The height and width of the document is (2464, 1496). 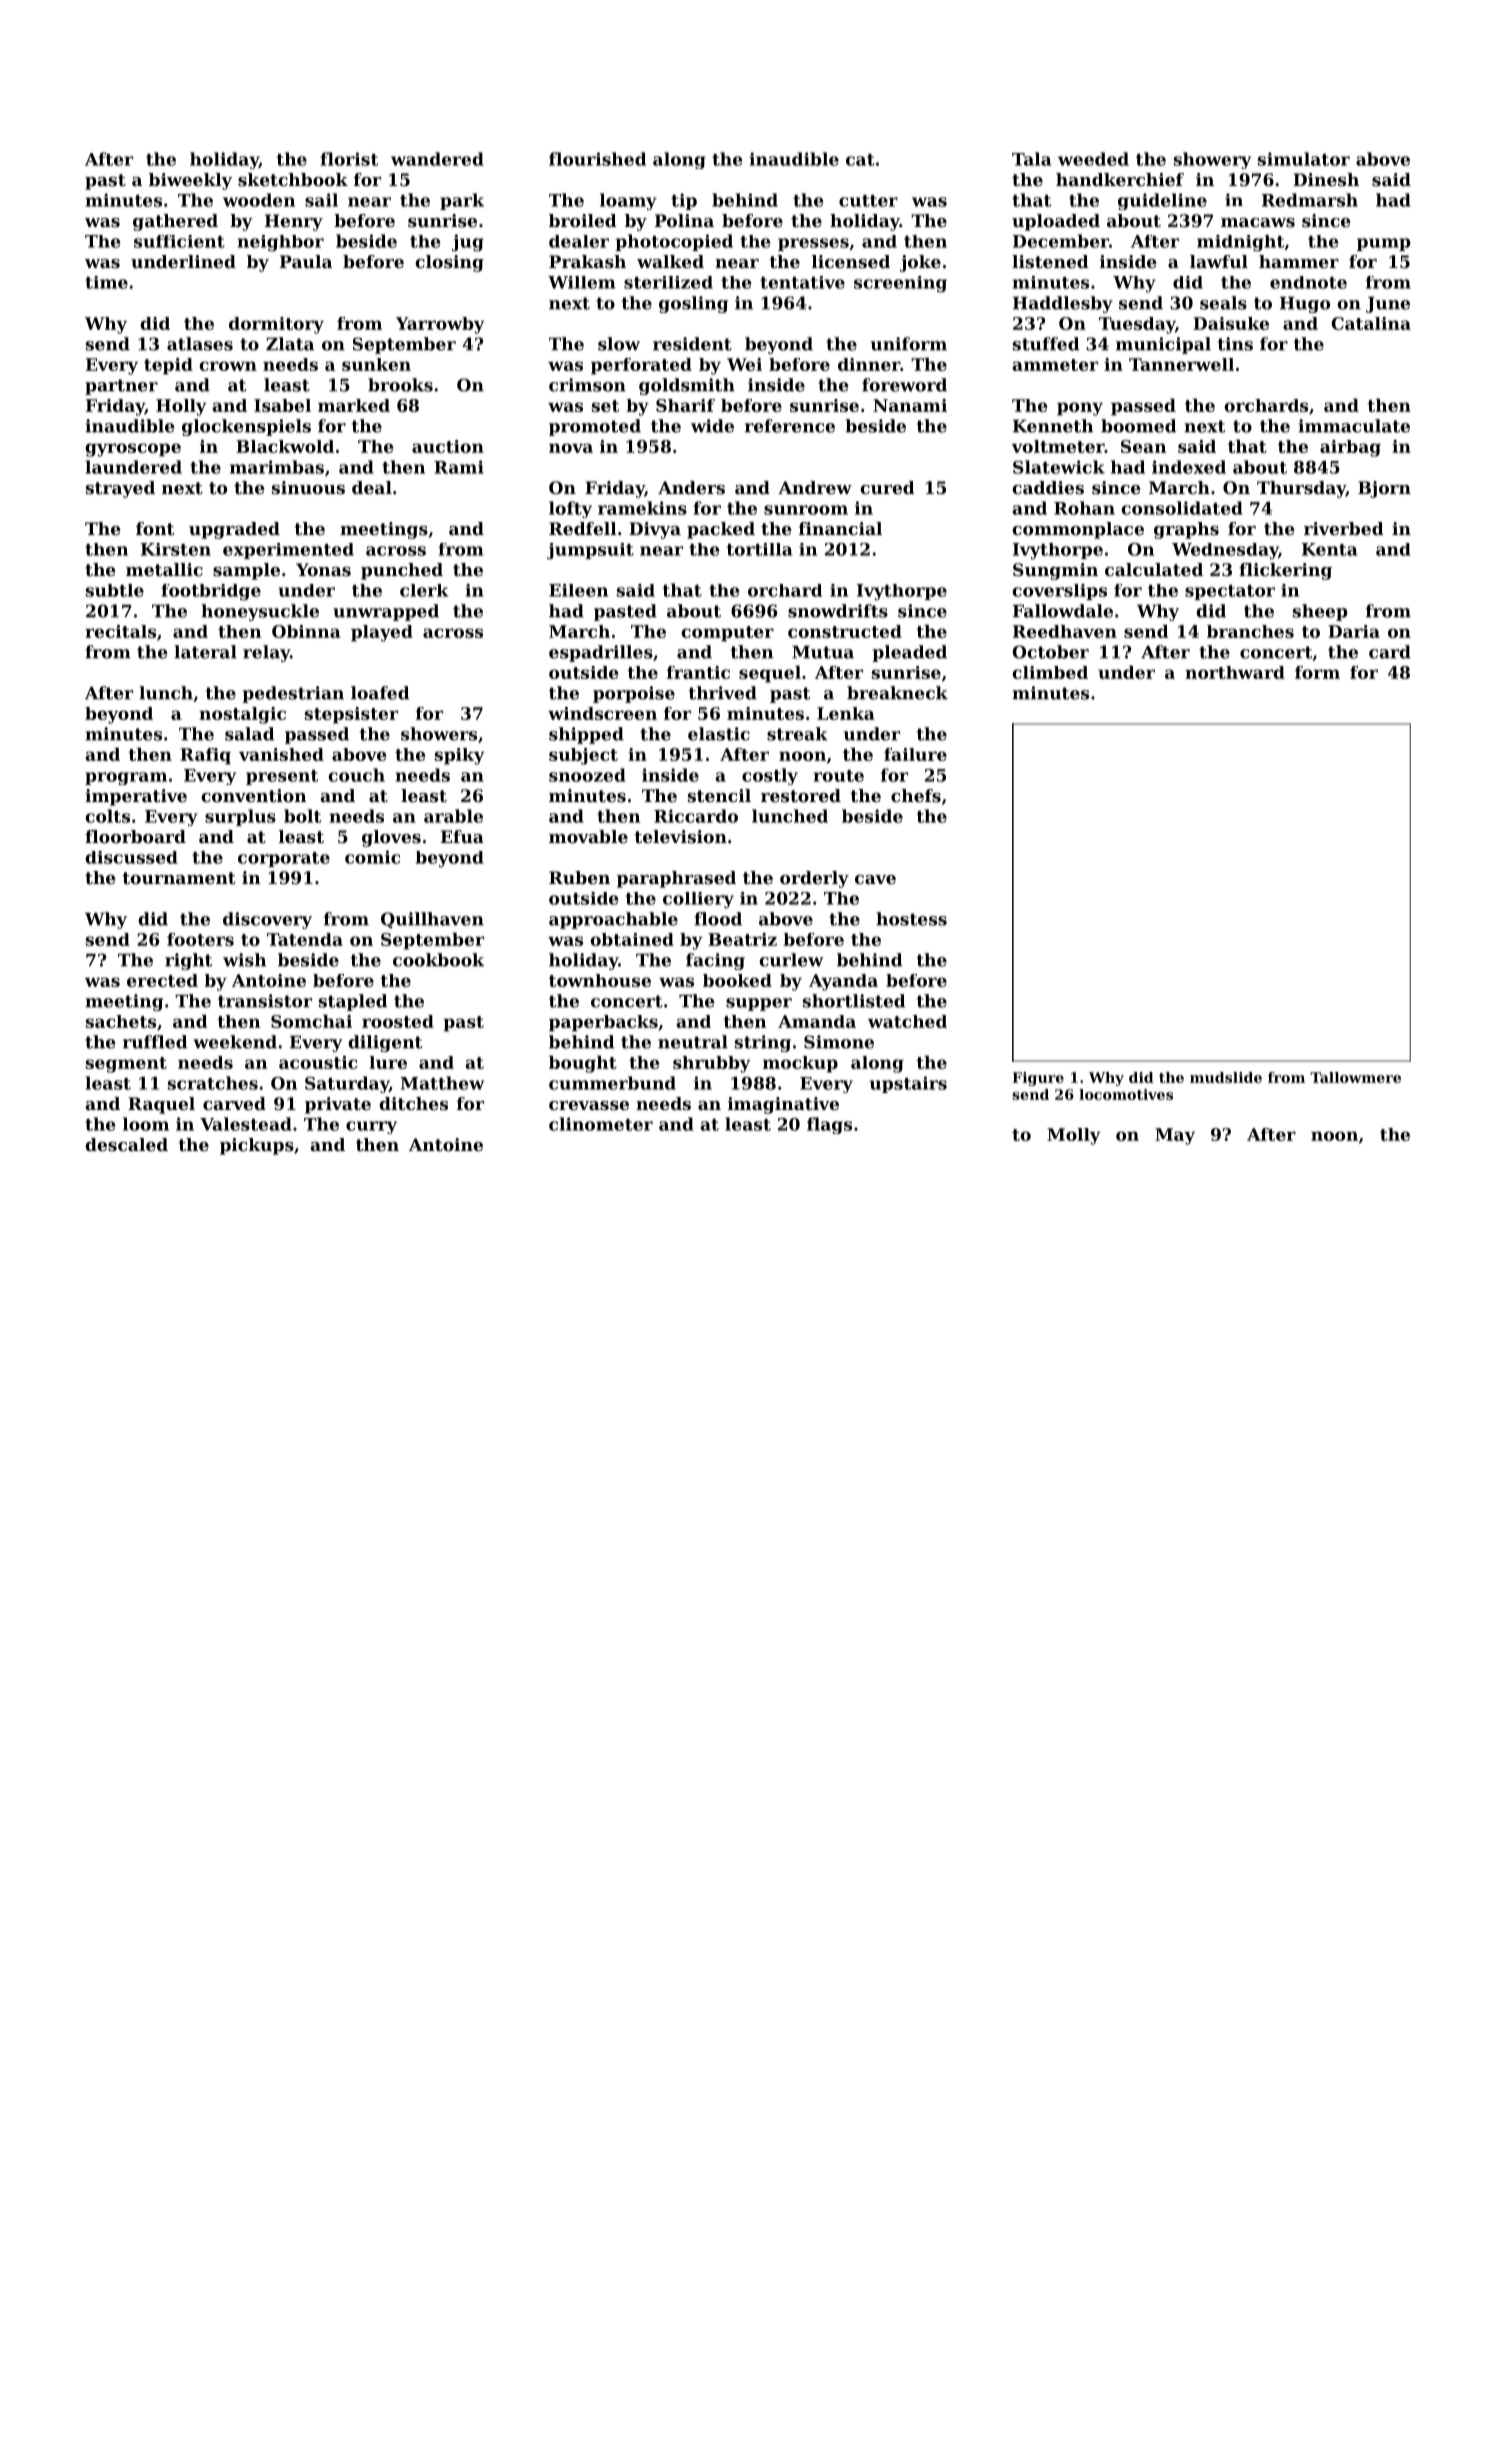 What do you see at coordinates (1212, 160) in the document?
I see `showery` at bounding box center [1212, 160].
